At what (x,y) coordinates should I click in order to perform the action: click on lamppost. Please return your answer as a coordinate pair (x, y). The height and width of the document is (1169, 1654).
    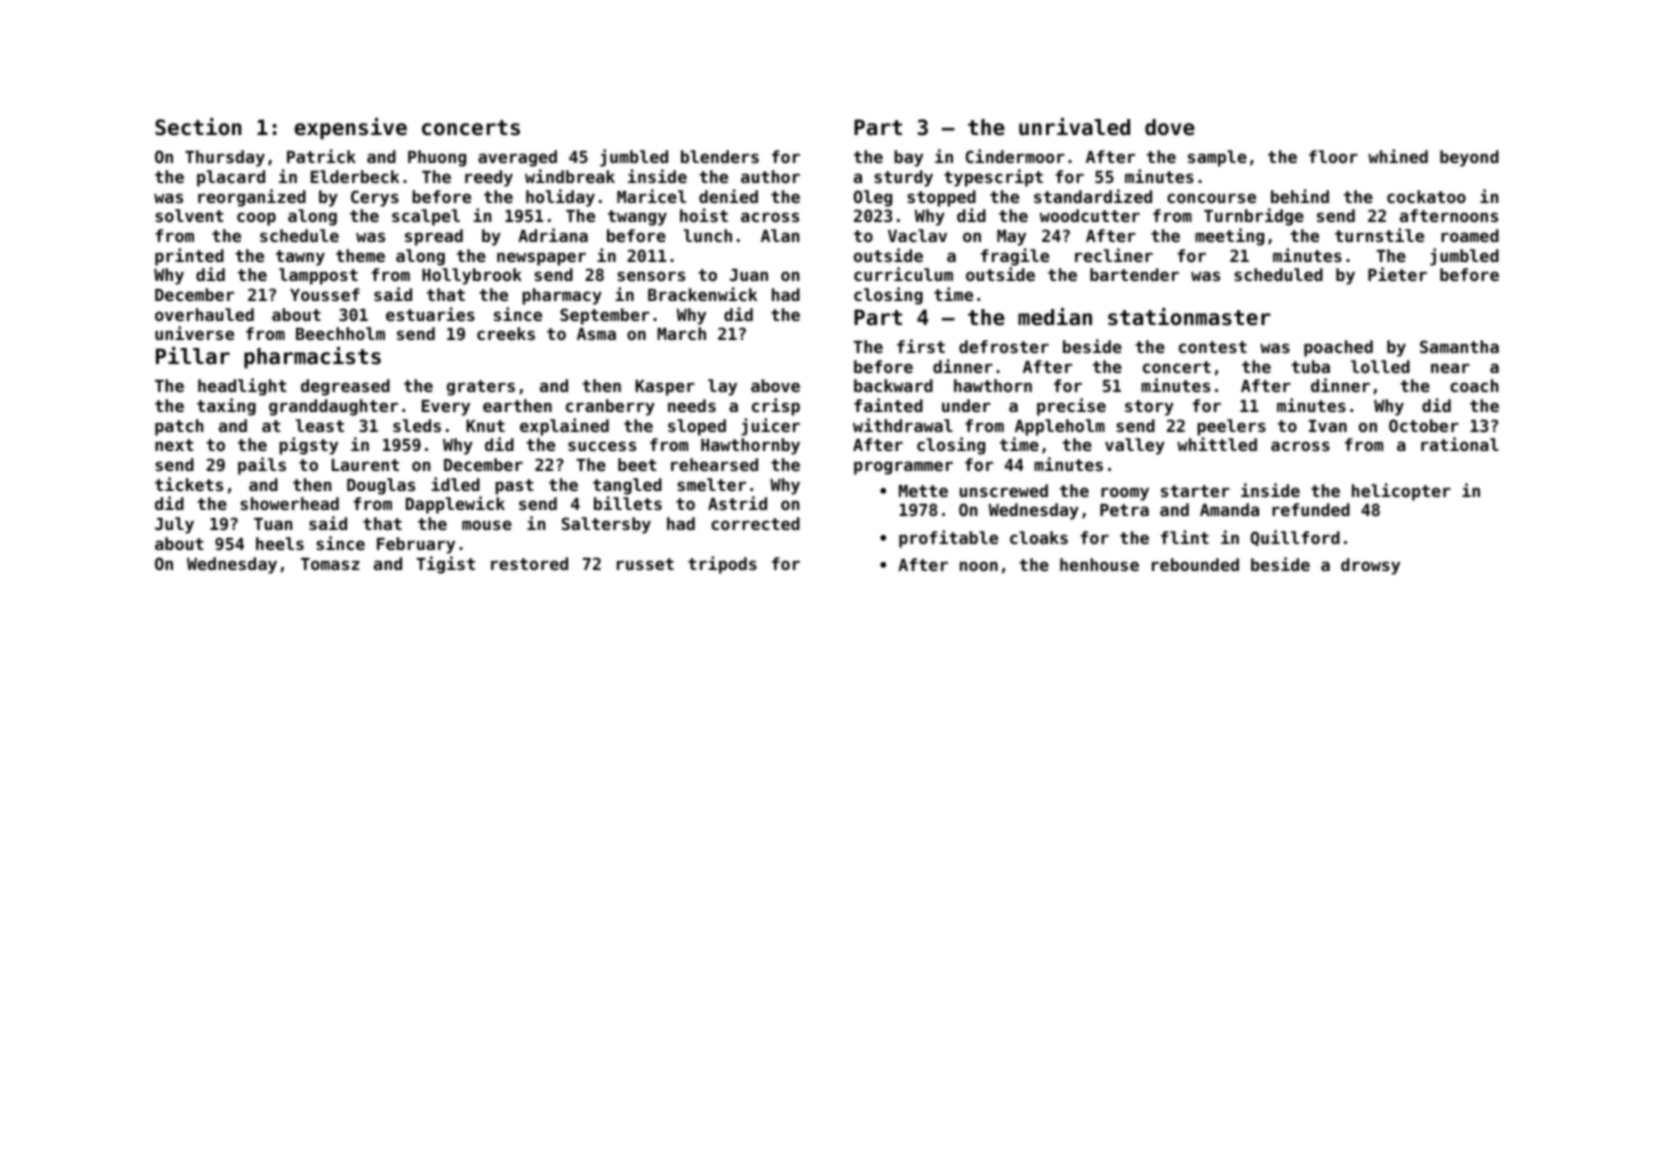
    Looking at the image, I should click on (318, 276).
